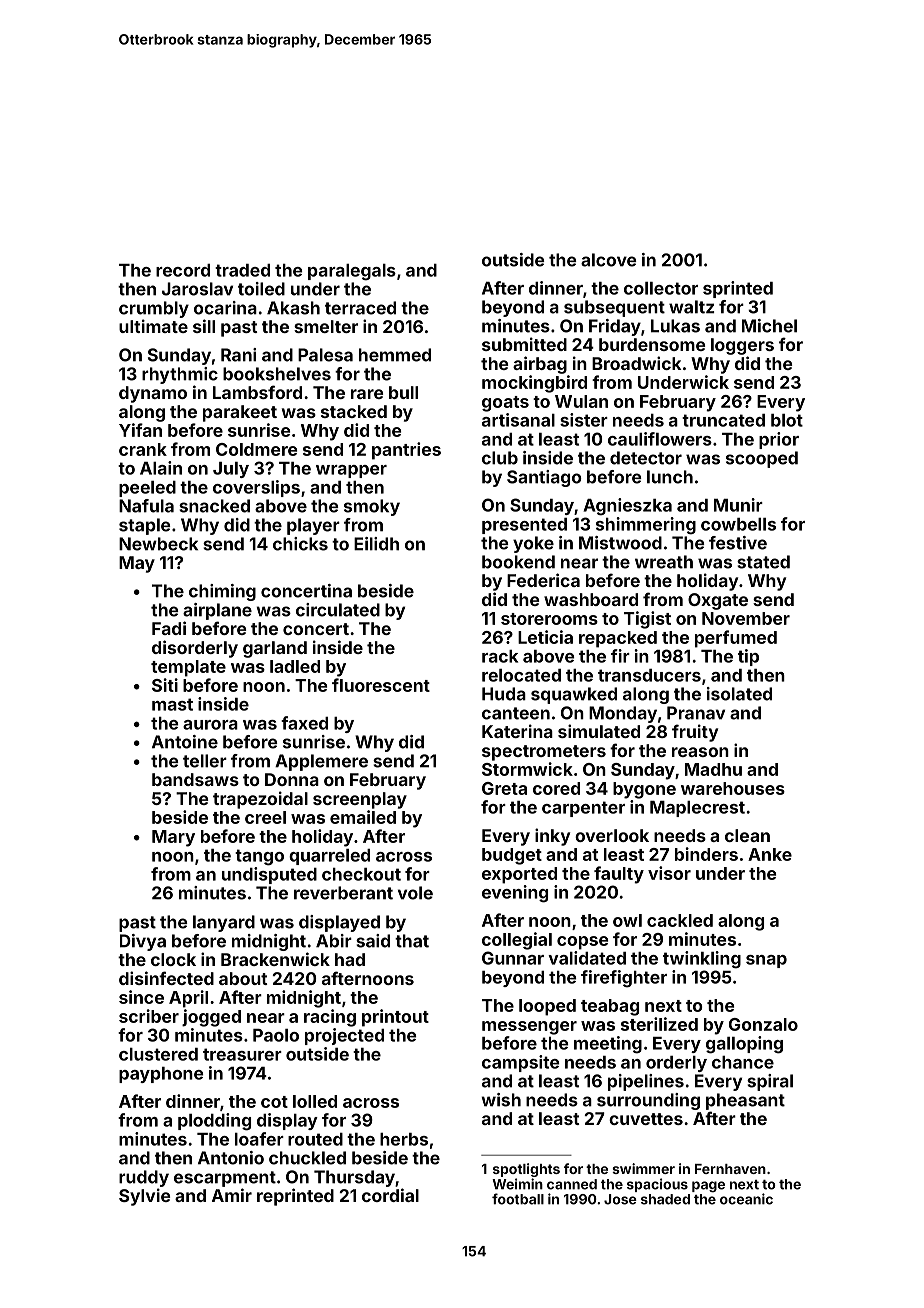  I want to click on sprinted, so click(738, 289).
